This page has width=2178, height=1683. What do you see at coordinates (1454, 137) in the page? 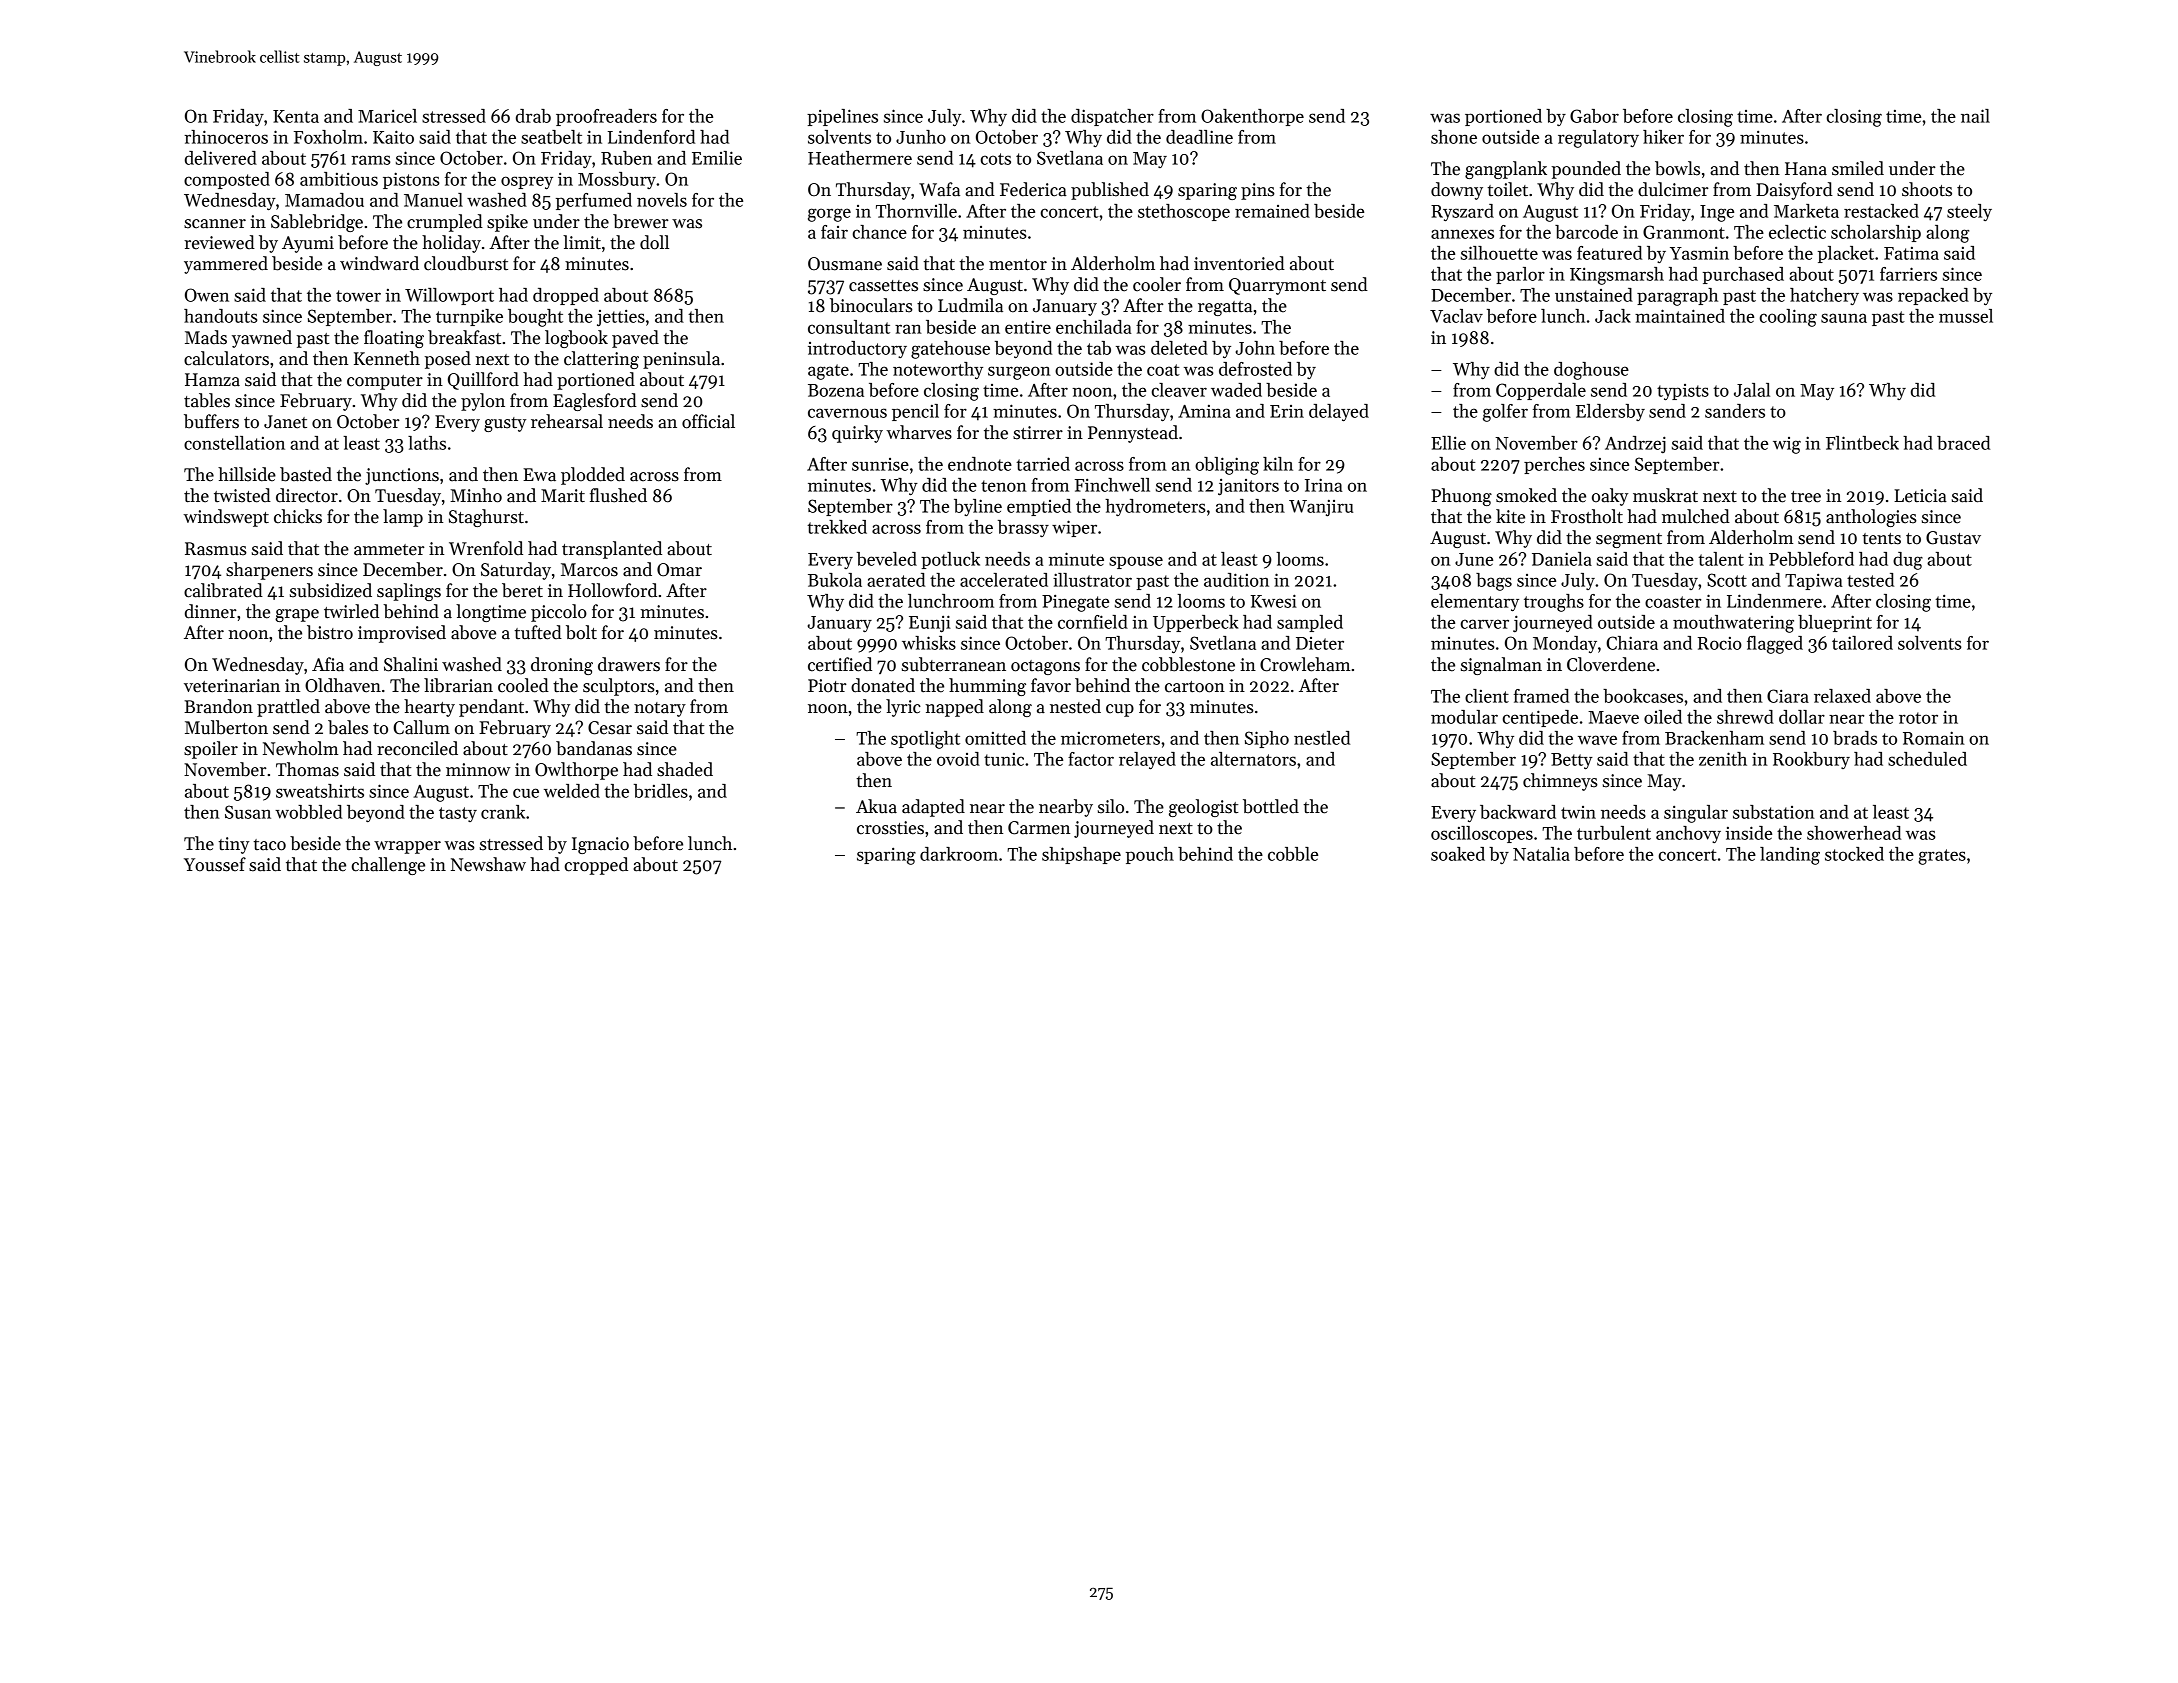
I see `shone` at bounding box center [1454, 137].
